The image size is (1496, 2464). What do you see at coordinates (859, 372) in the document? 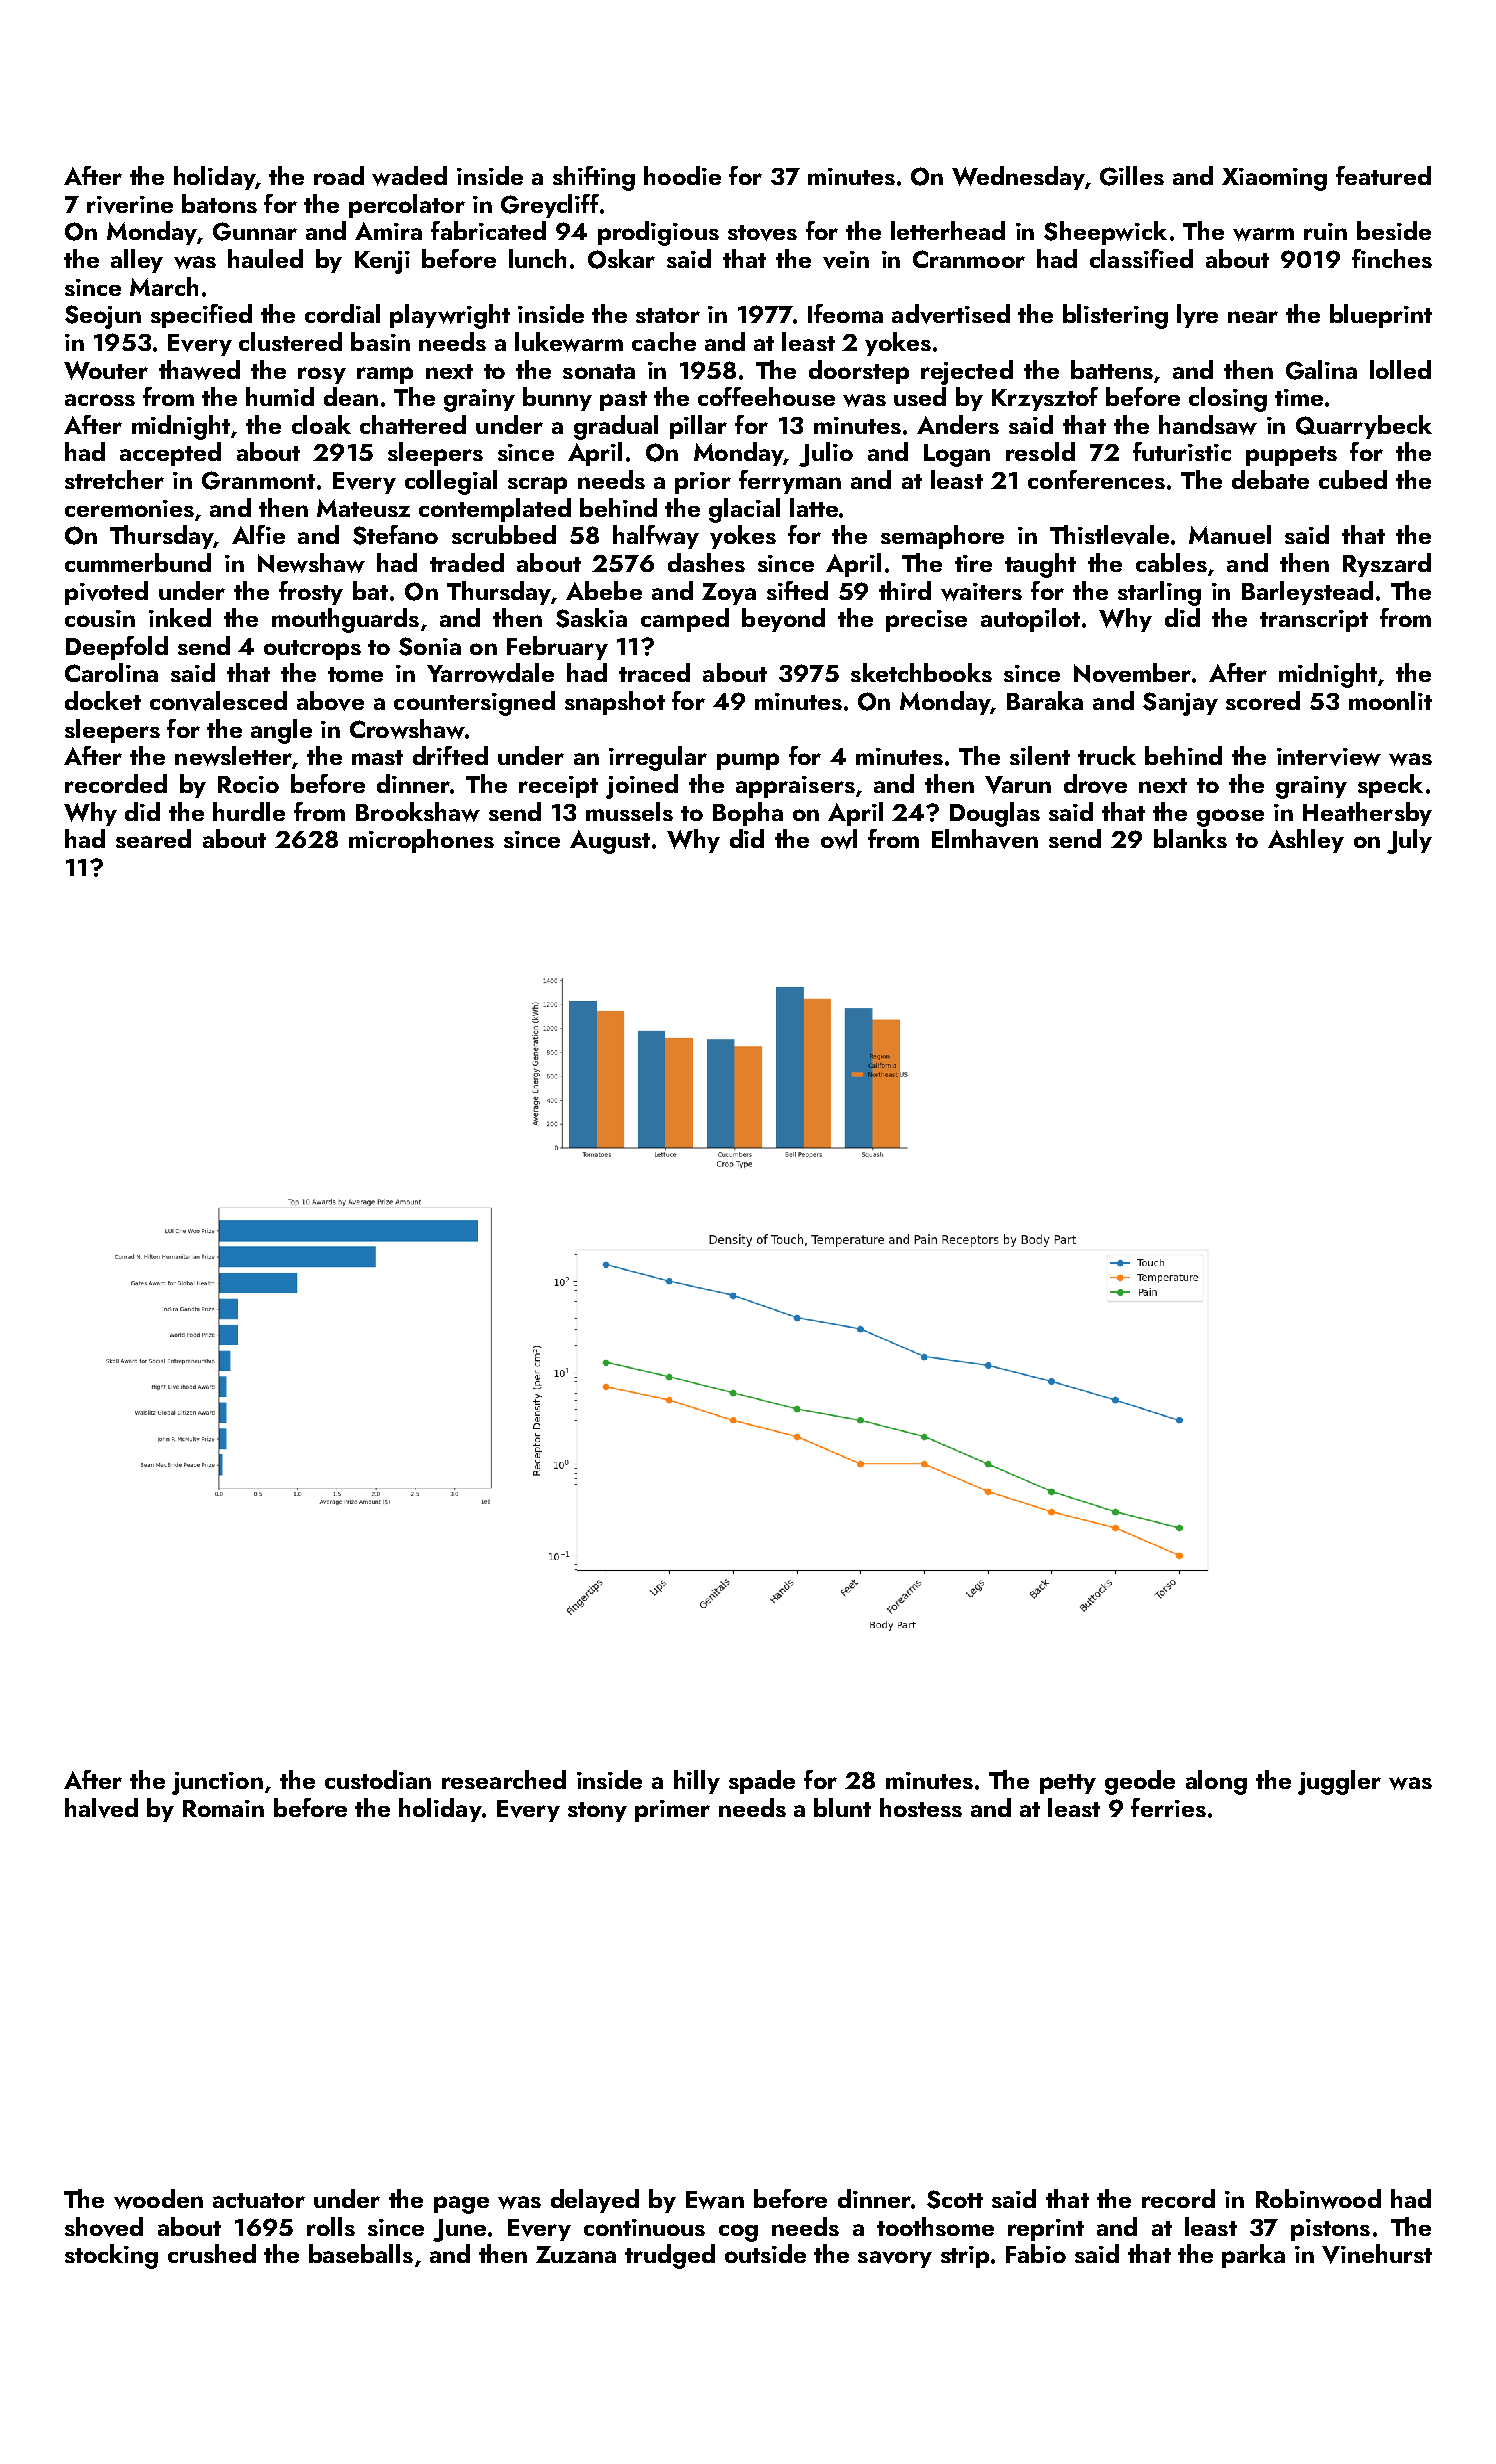
I see `doorstep` at bounding box center [859, 372].
